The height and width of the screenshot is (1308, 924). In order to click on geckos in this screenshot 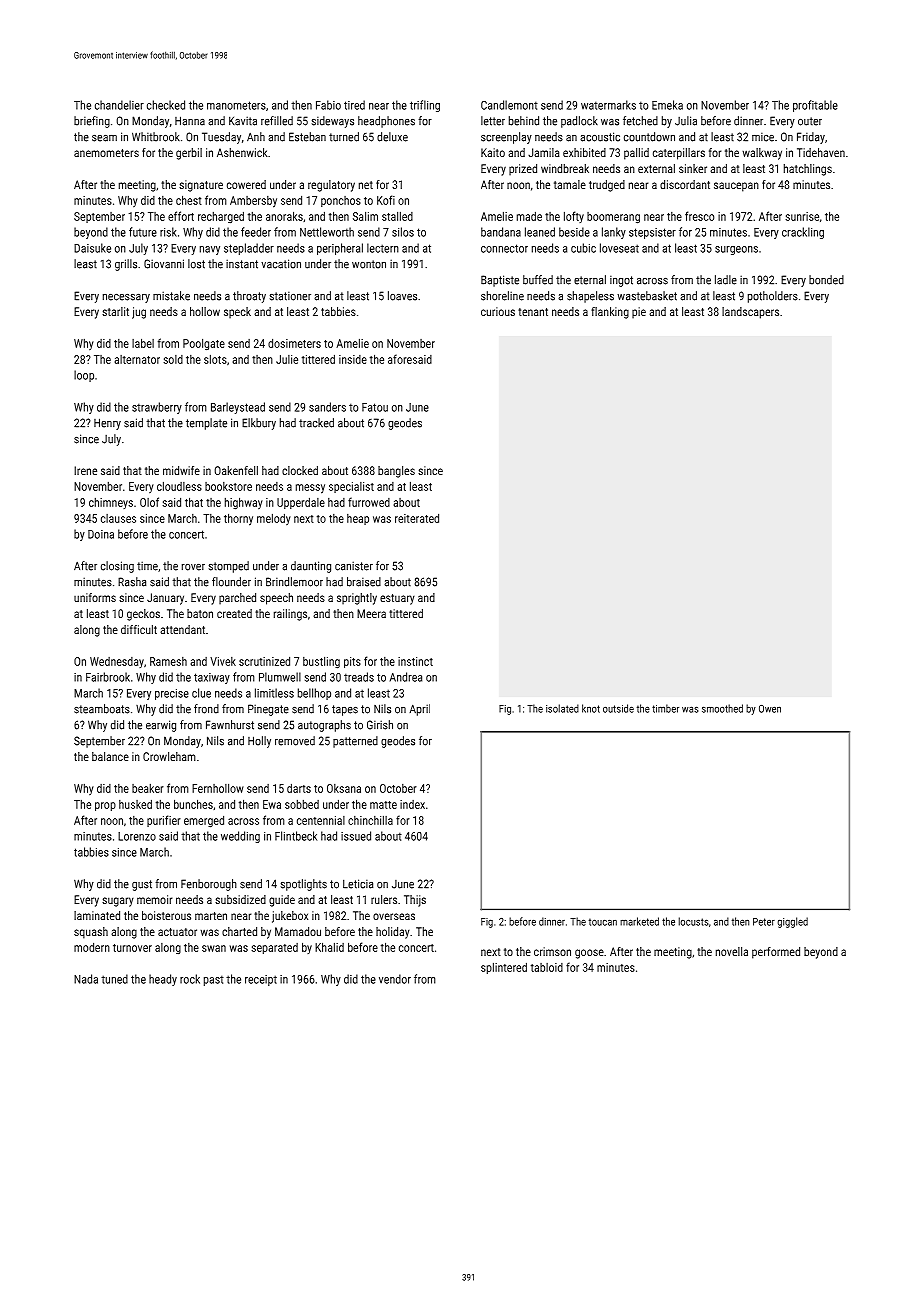, I will do `click(143, 615)`.
